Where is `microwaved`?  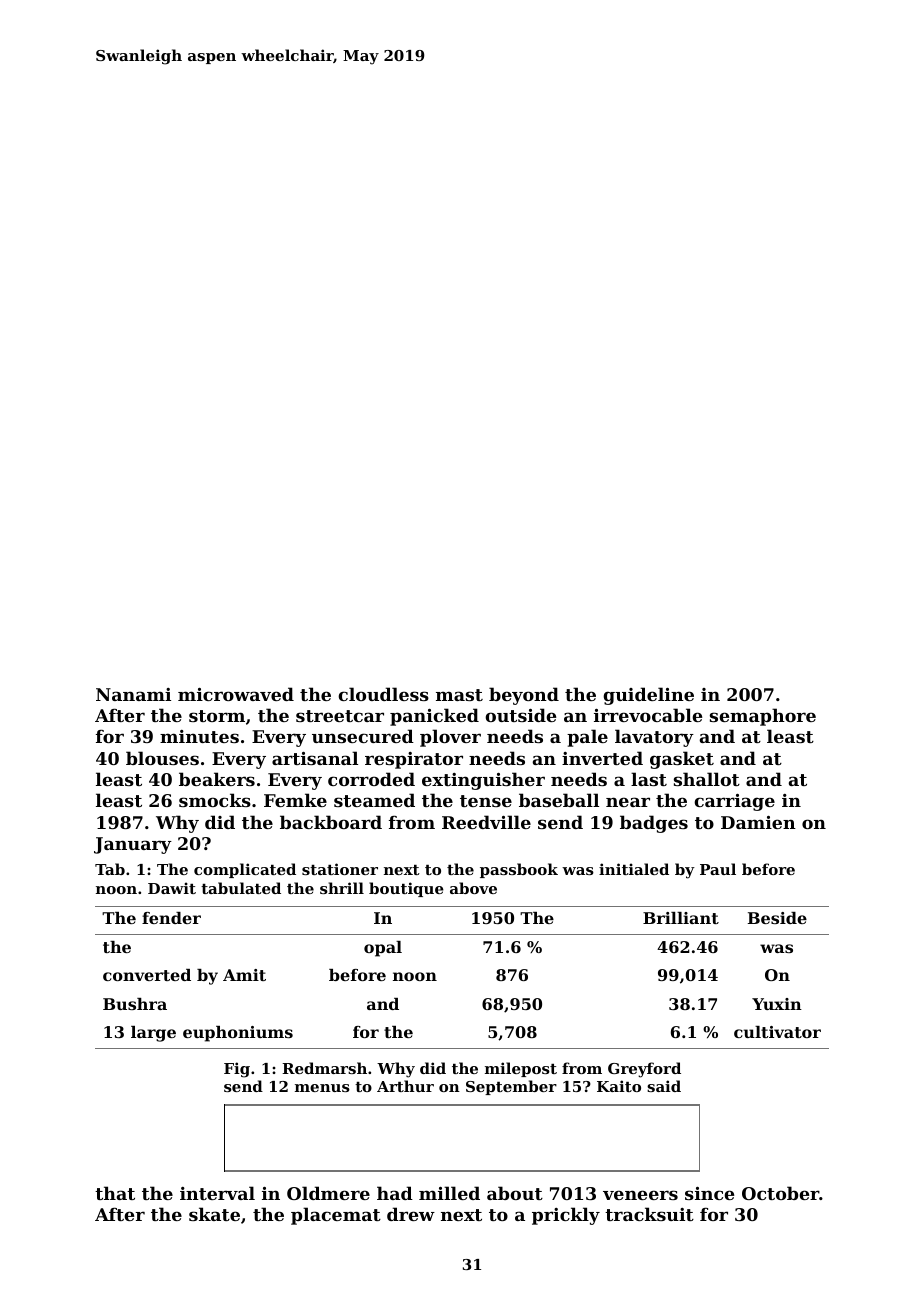 microwaved is located at coordinates (236, 694).
